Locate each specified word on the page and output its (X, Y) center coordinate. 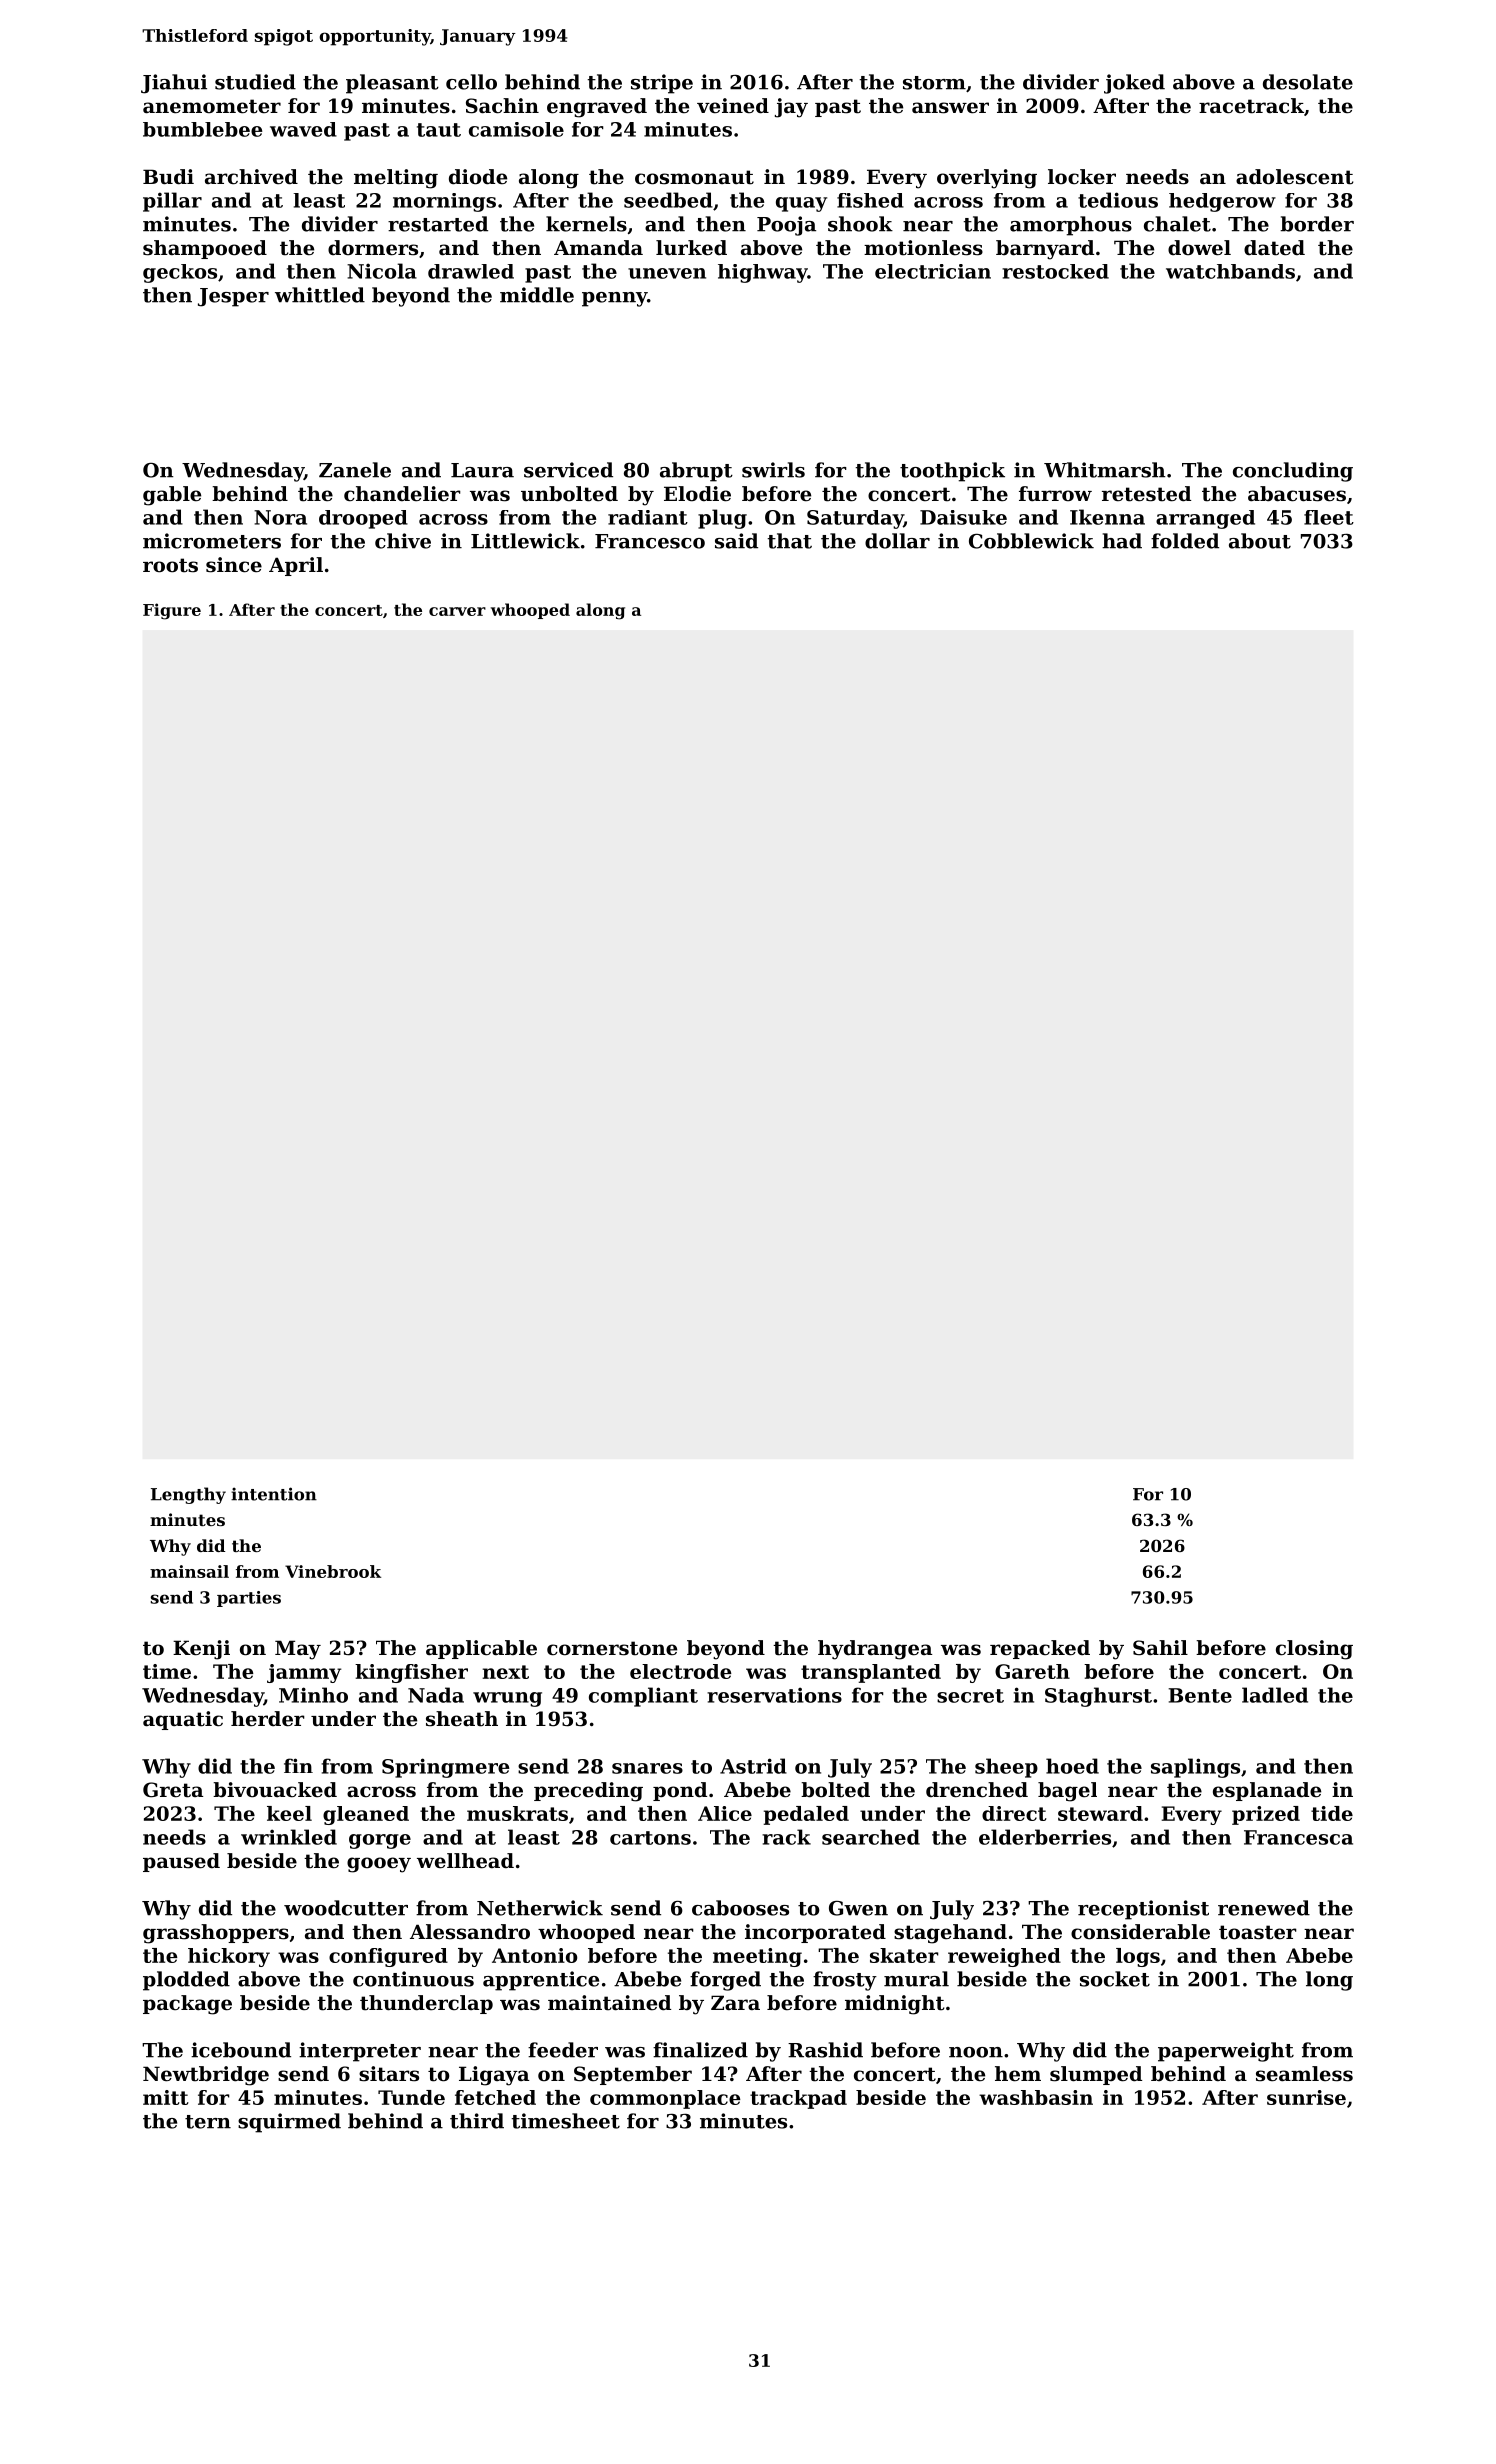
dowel (1199, 248)
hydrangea (875, 1650)
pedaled (806, 1815)
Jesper (233, 297)
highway (763, 273)
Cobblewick (1031, 541)
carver (457, 611)
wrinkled (289, 1837)
